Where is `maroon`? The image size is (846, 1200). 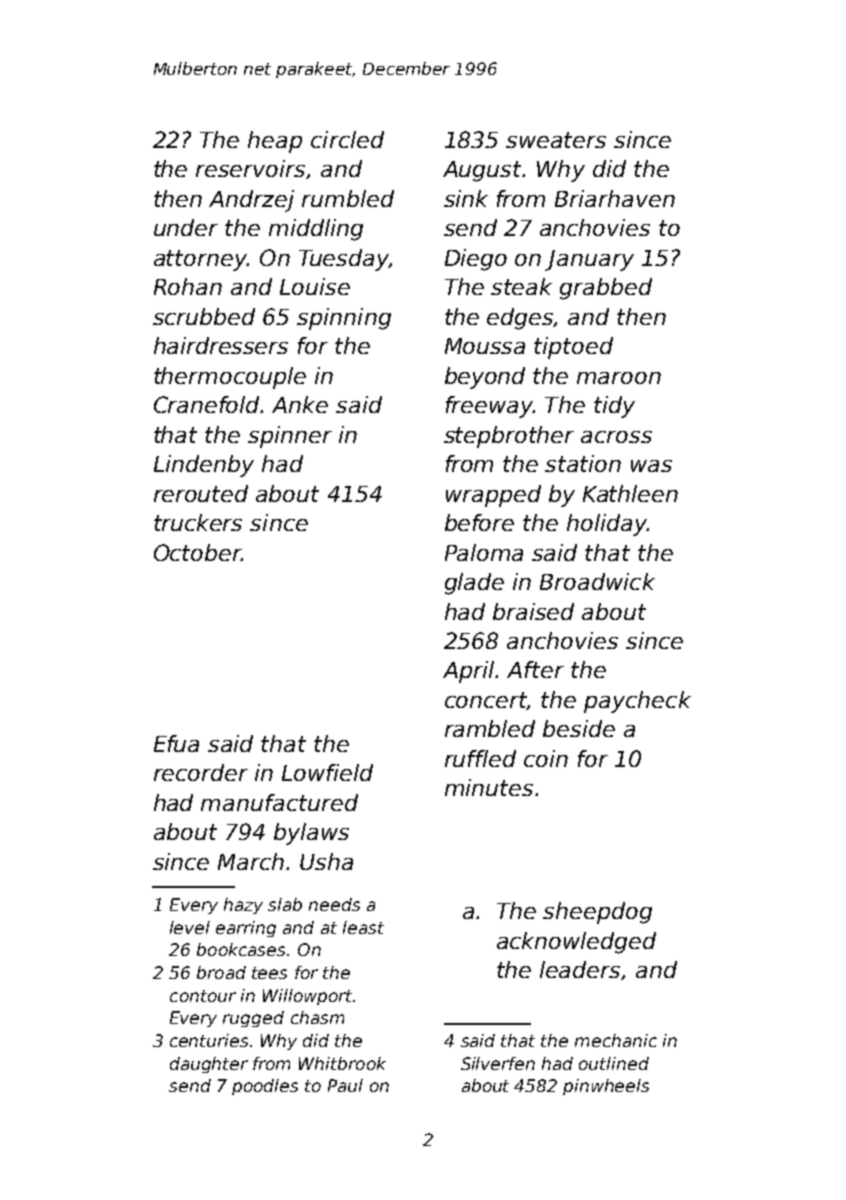 maroon is located at coordinates (619, 378).
